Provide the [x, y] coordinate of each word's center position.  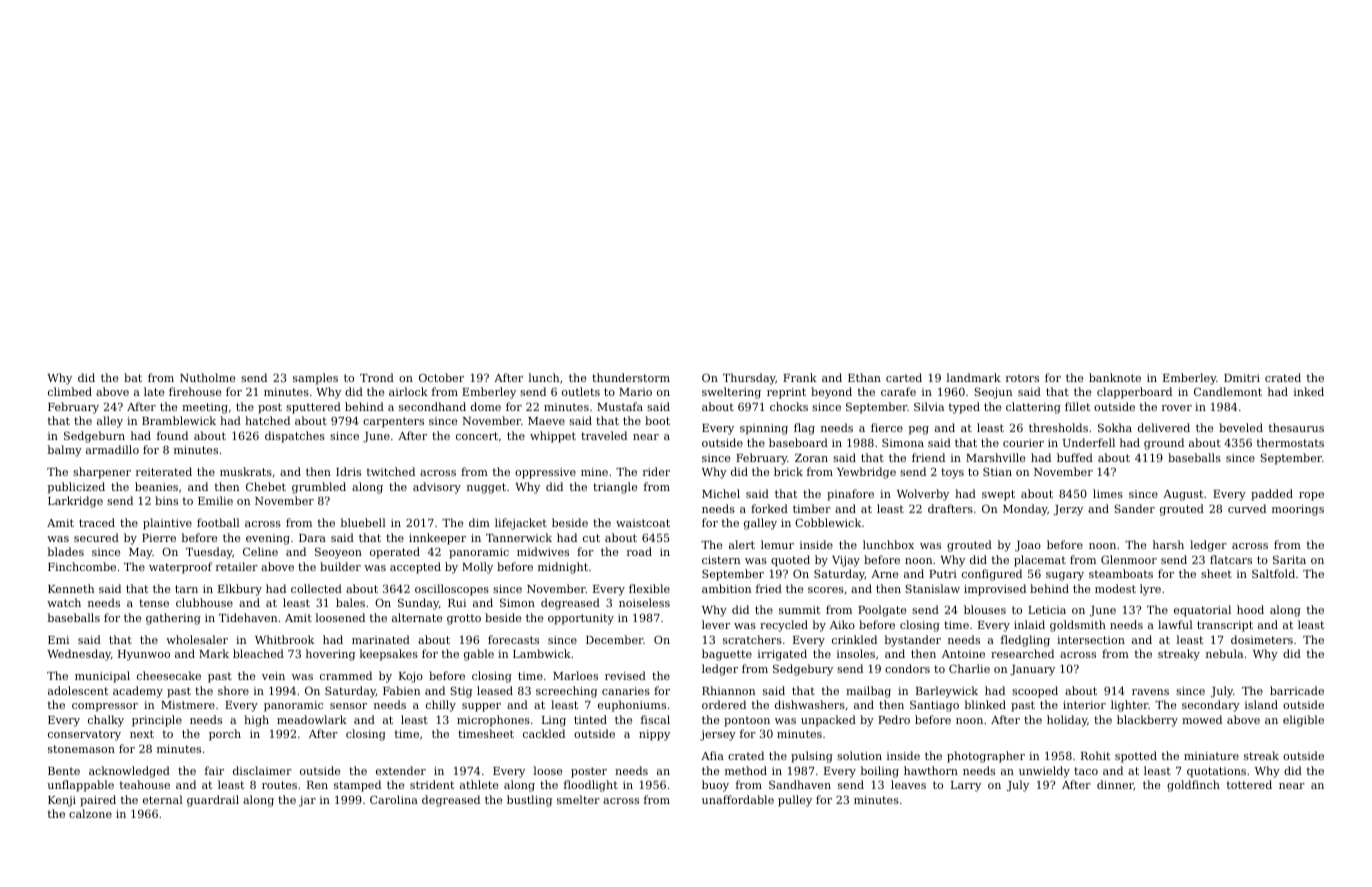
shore [233, 690]
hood [1250, 609]
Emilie [215, 500]
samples [315, 379]
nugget [486, 488]
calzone [90, 813]
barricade [1297, 690]
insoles [856, 653]
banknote [1115, 377]
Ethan [864, 377]
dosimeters [1262, 639]
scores [826, 590]
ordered [724, 704]
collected [316, 588]
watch [64, 602]
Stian [997, 471]
